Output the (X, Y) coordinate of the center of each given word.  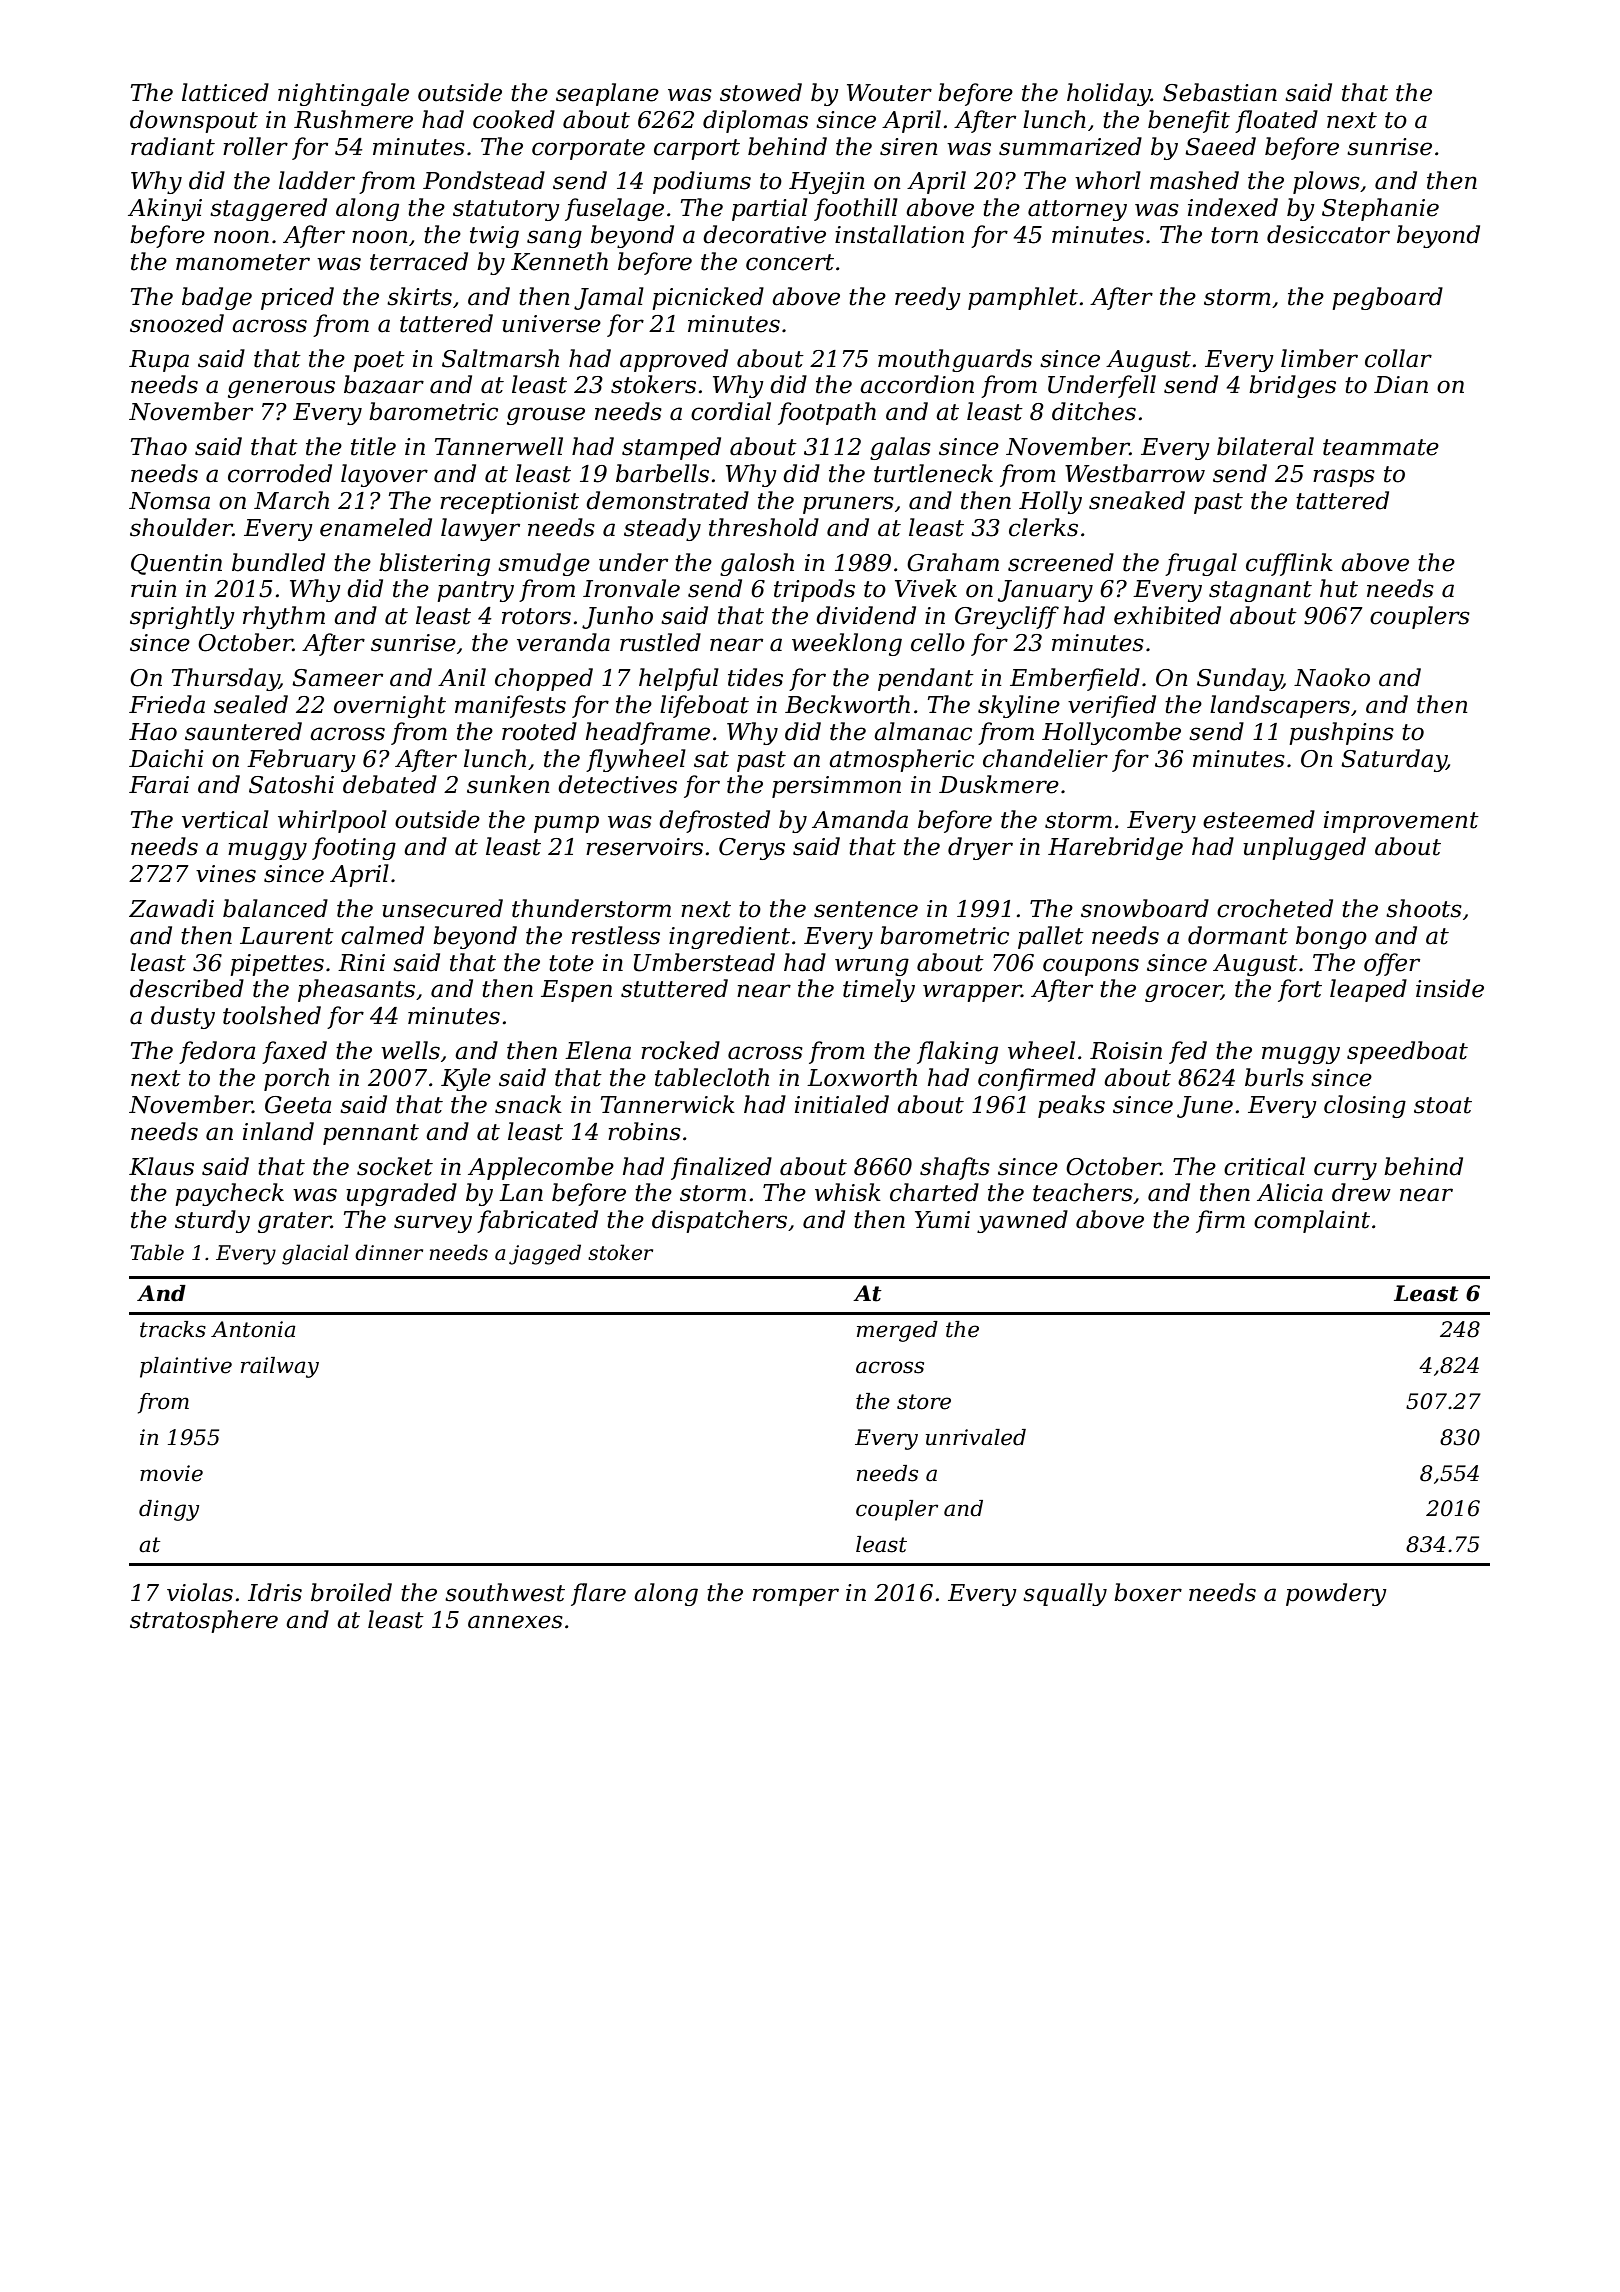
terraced (419, 261)
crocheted (1275, 908)
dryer (980, 848)
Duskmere (999, 784)
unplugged (1304, 848)
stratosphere (204, 1621)
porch (296, 1079)
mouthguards (955, 360)
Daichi (166, 758)
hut (1339, 588)
